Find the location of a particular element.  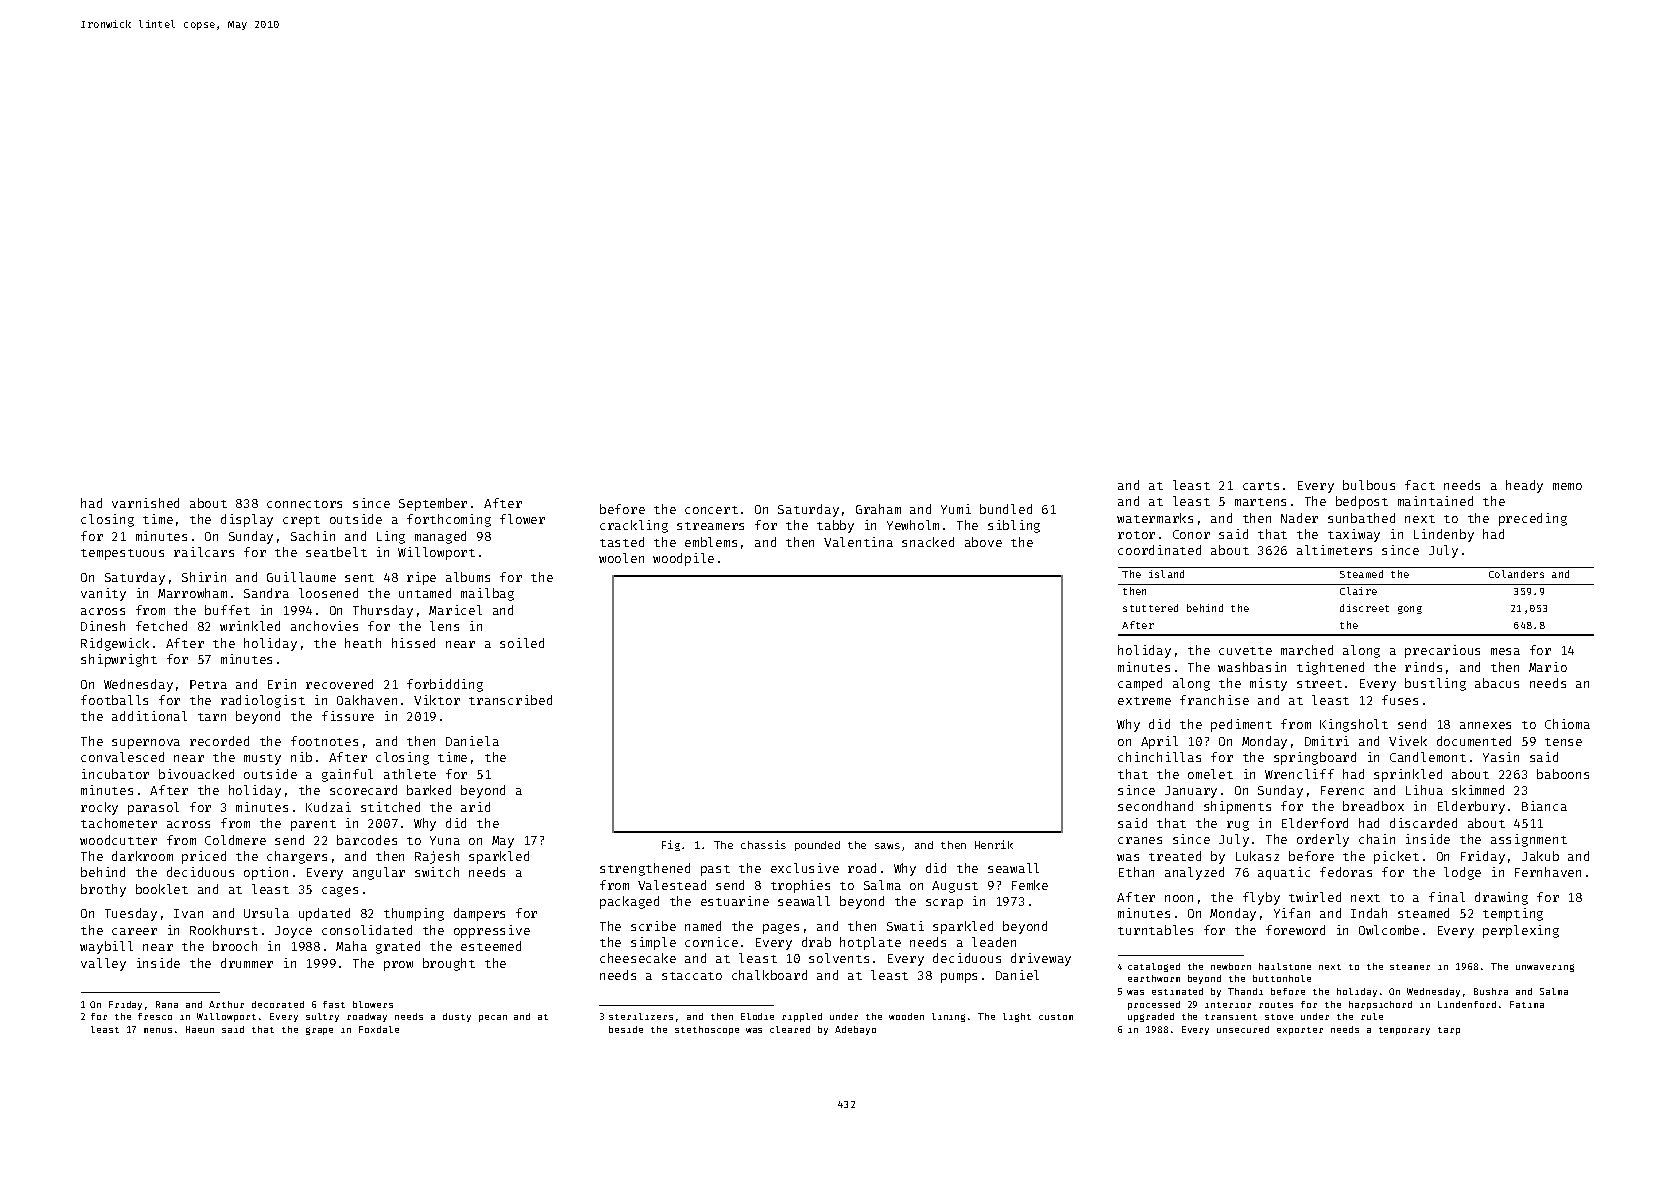

Fatima is located at coordinates (1527, 1004).
